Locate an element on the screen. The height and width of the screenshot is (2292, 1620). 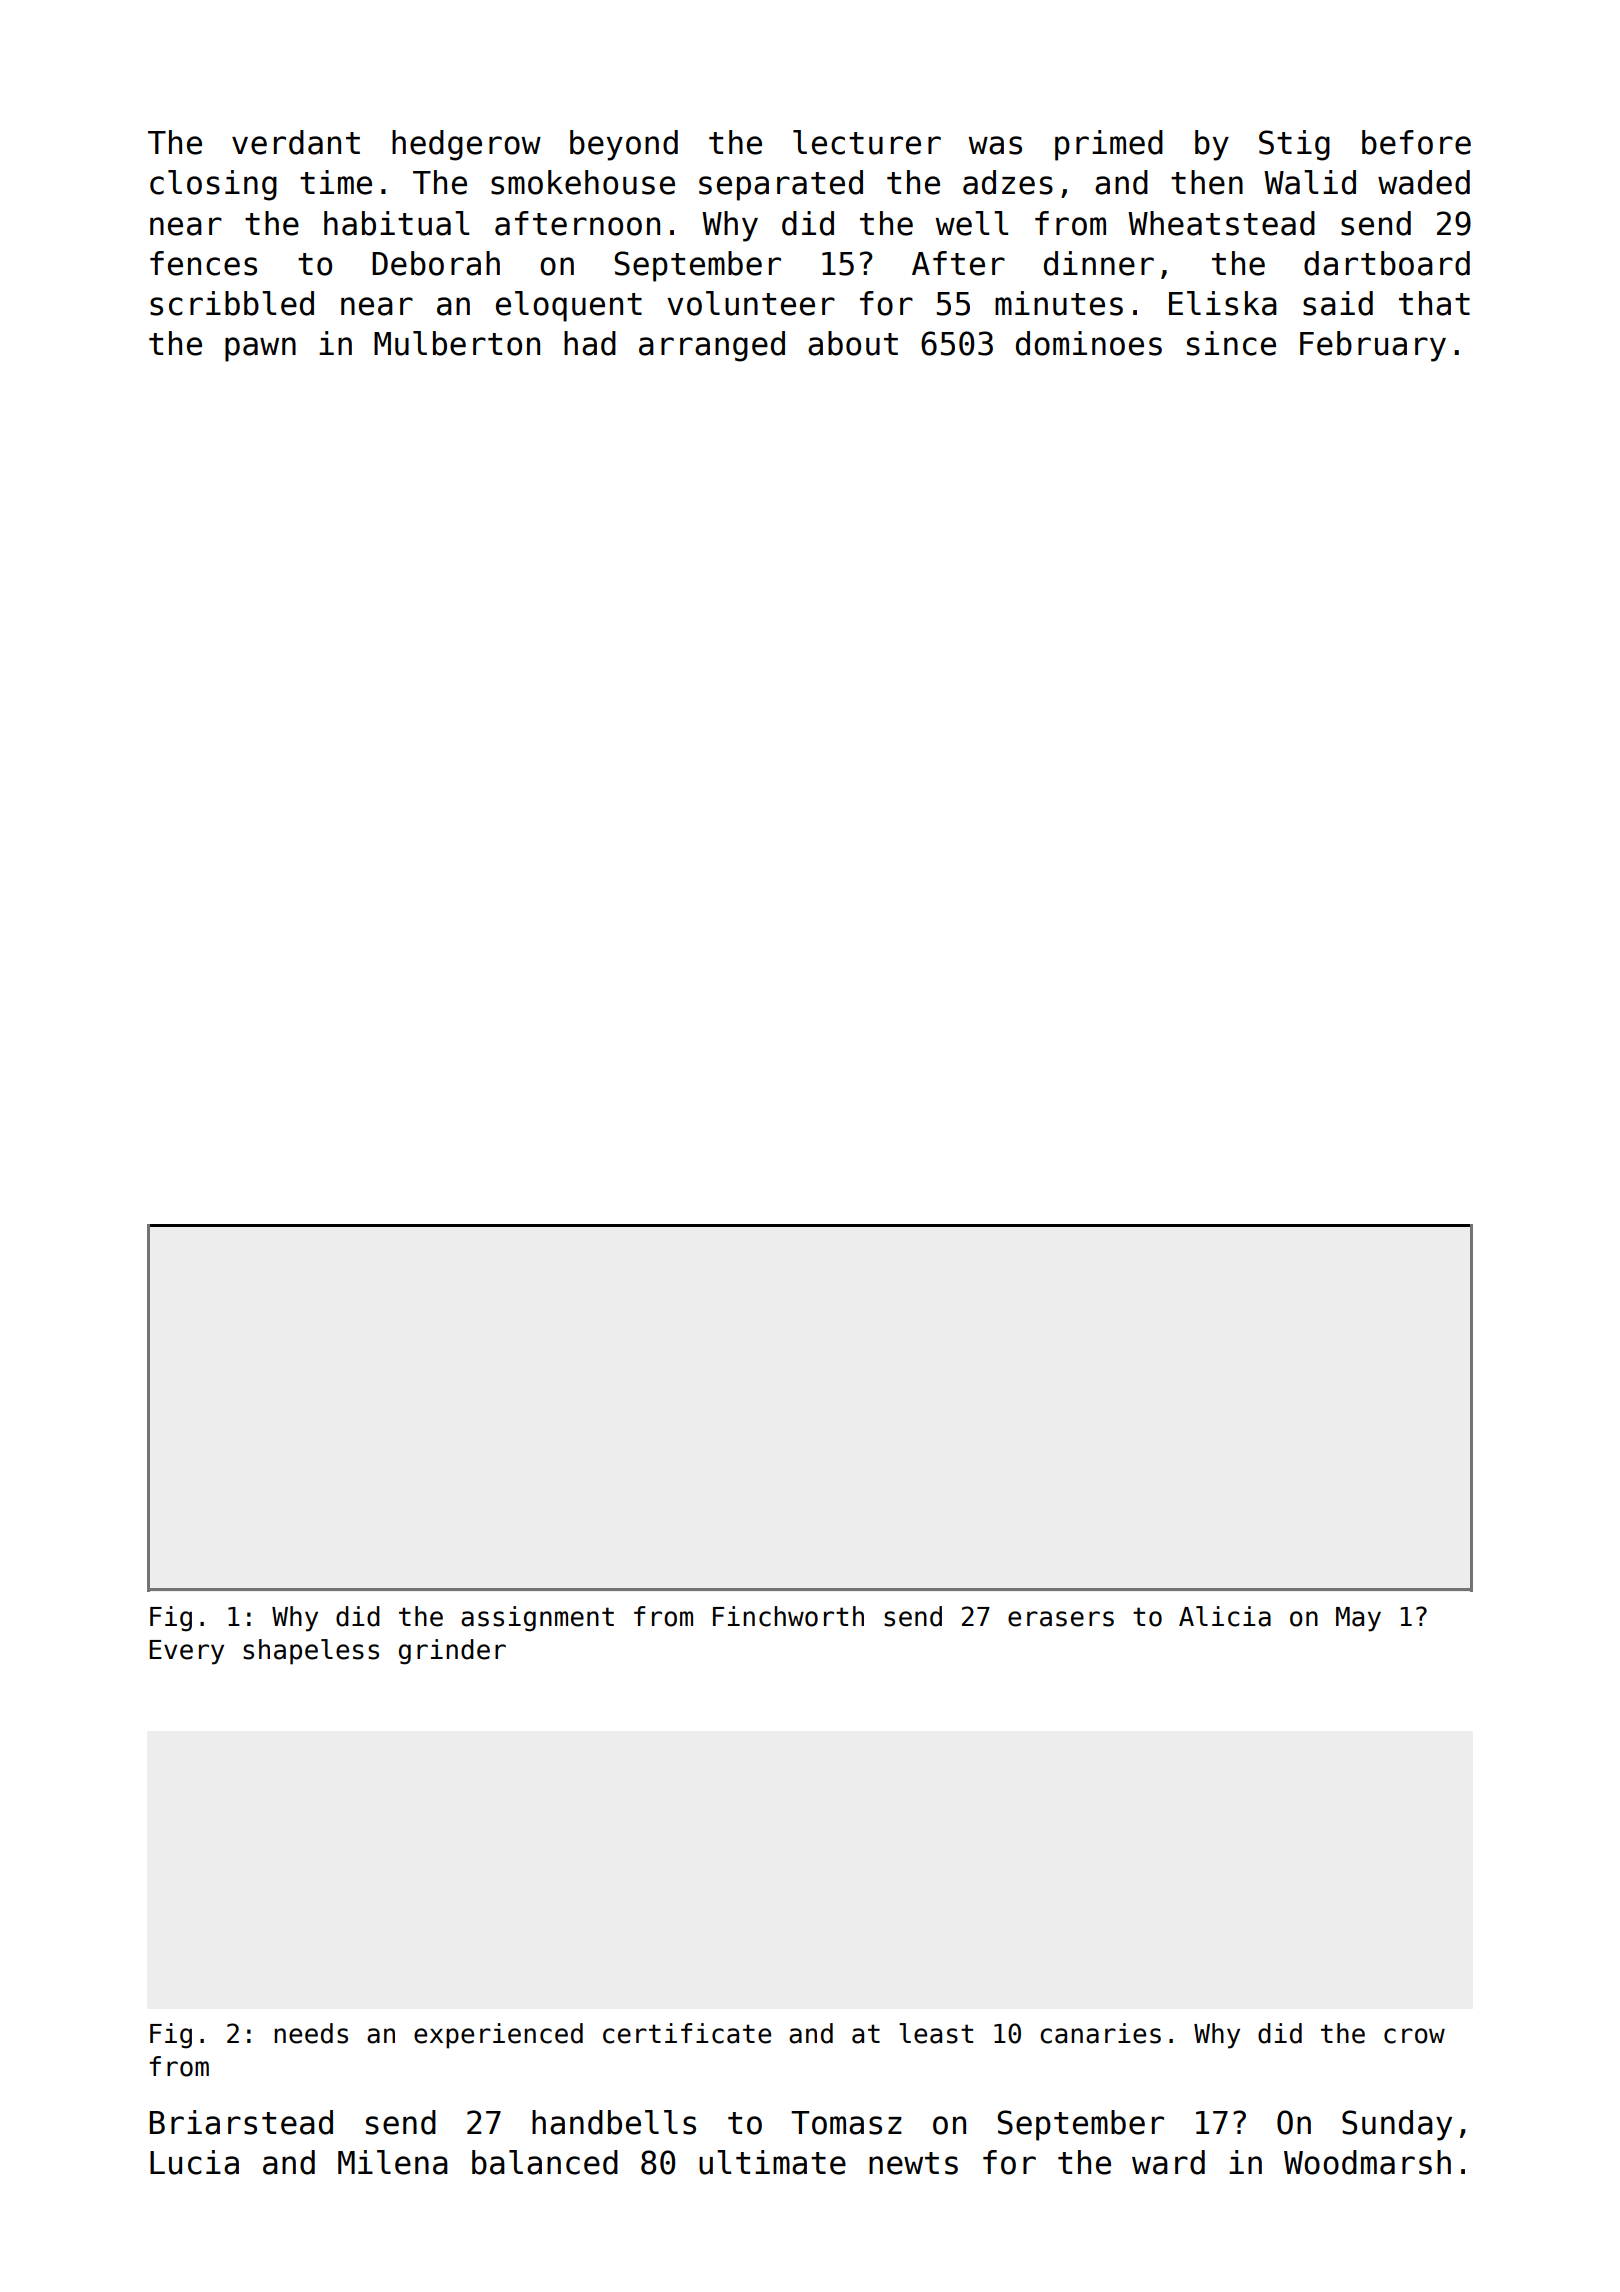
before is located at coordinates (1416, 142).
